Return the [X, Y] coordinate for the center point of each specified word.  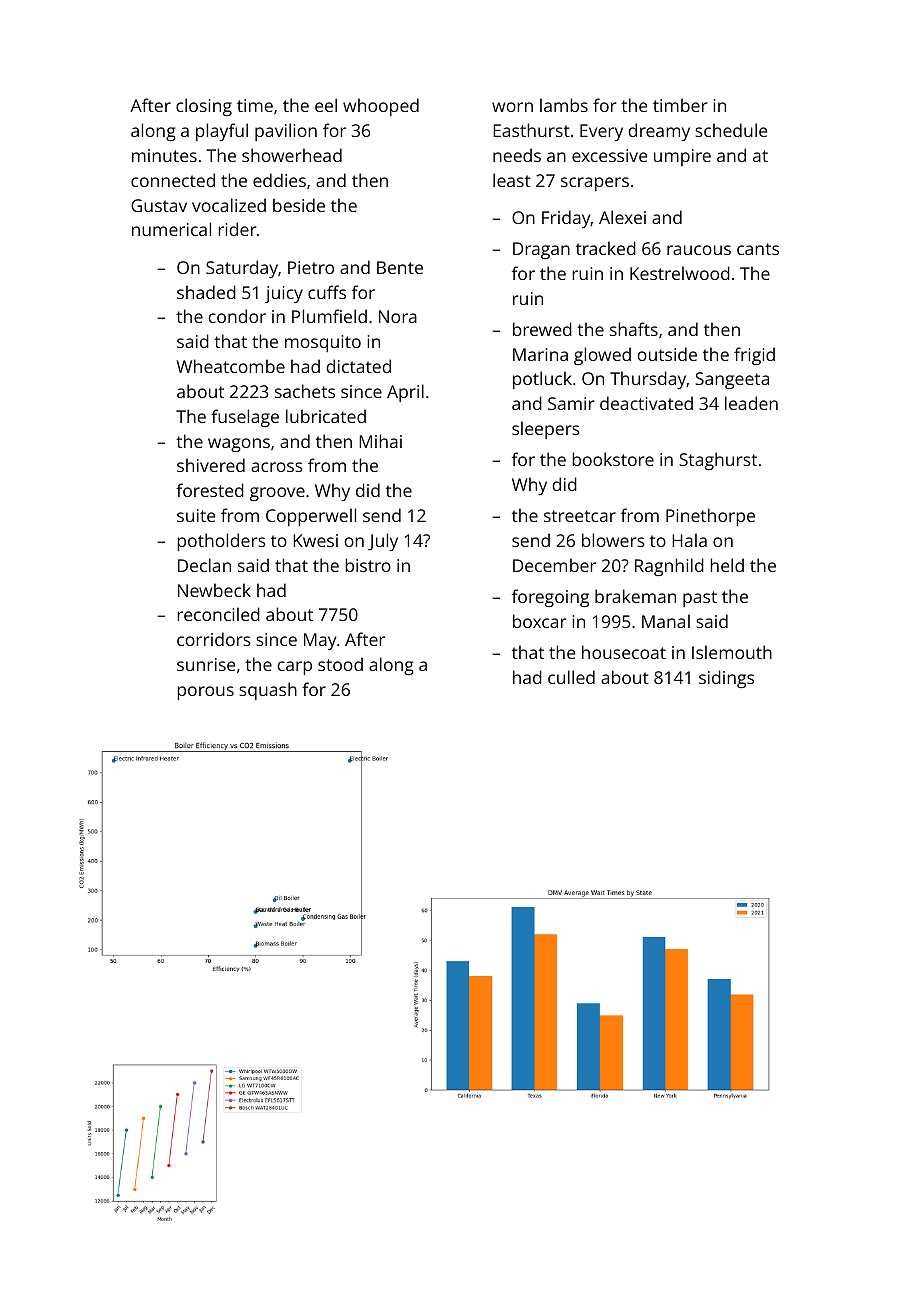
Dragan [541, 250]
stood [340, 664]
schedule [731, 130]
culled [571, 677]
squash [268, 691]
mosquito [323, 343]
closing [204, 107]
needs [517, 155]
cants [758, 249]
